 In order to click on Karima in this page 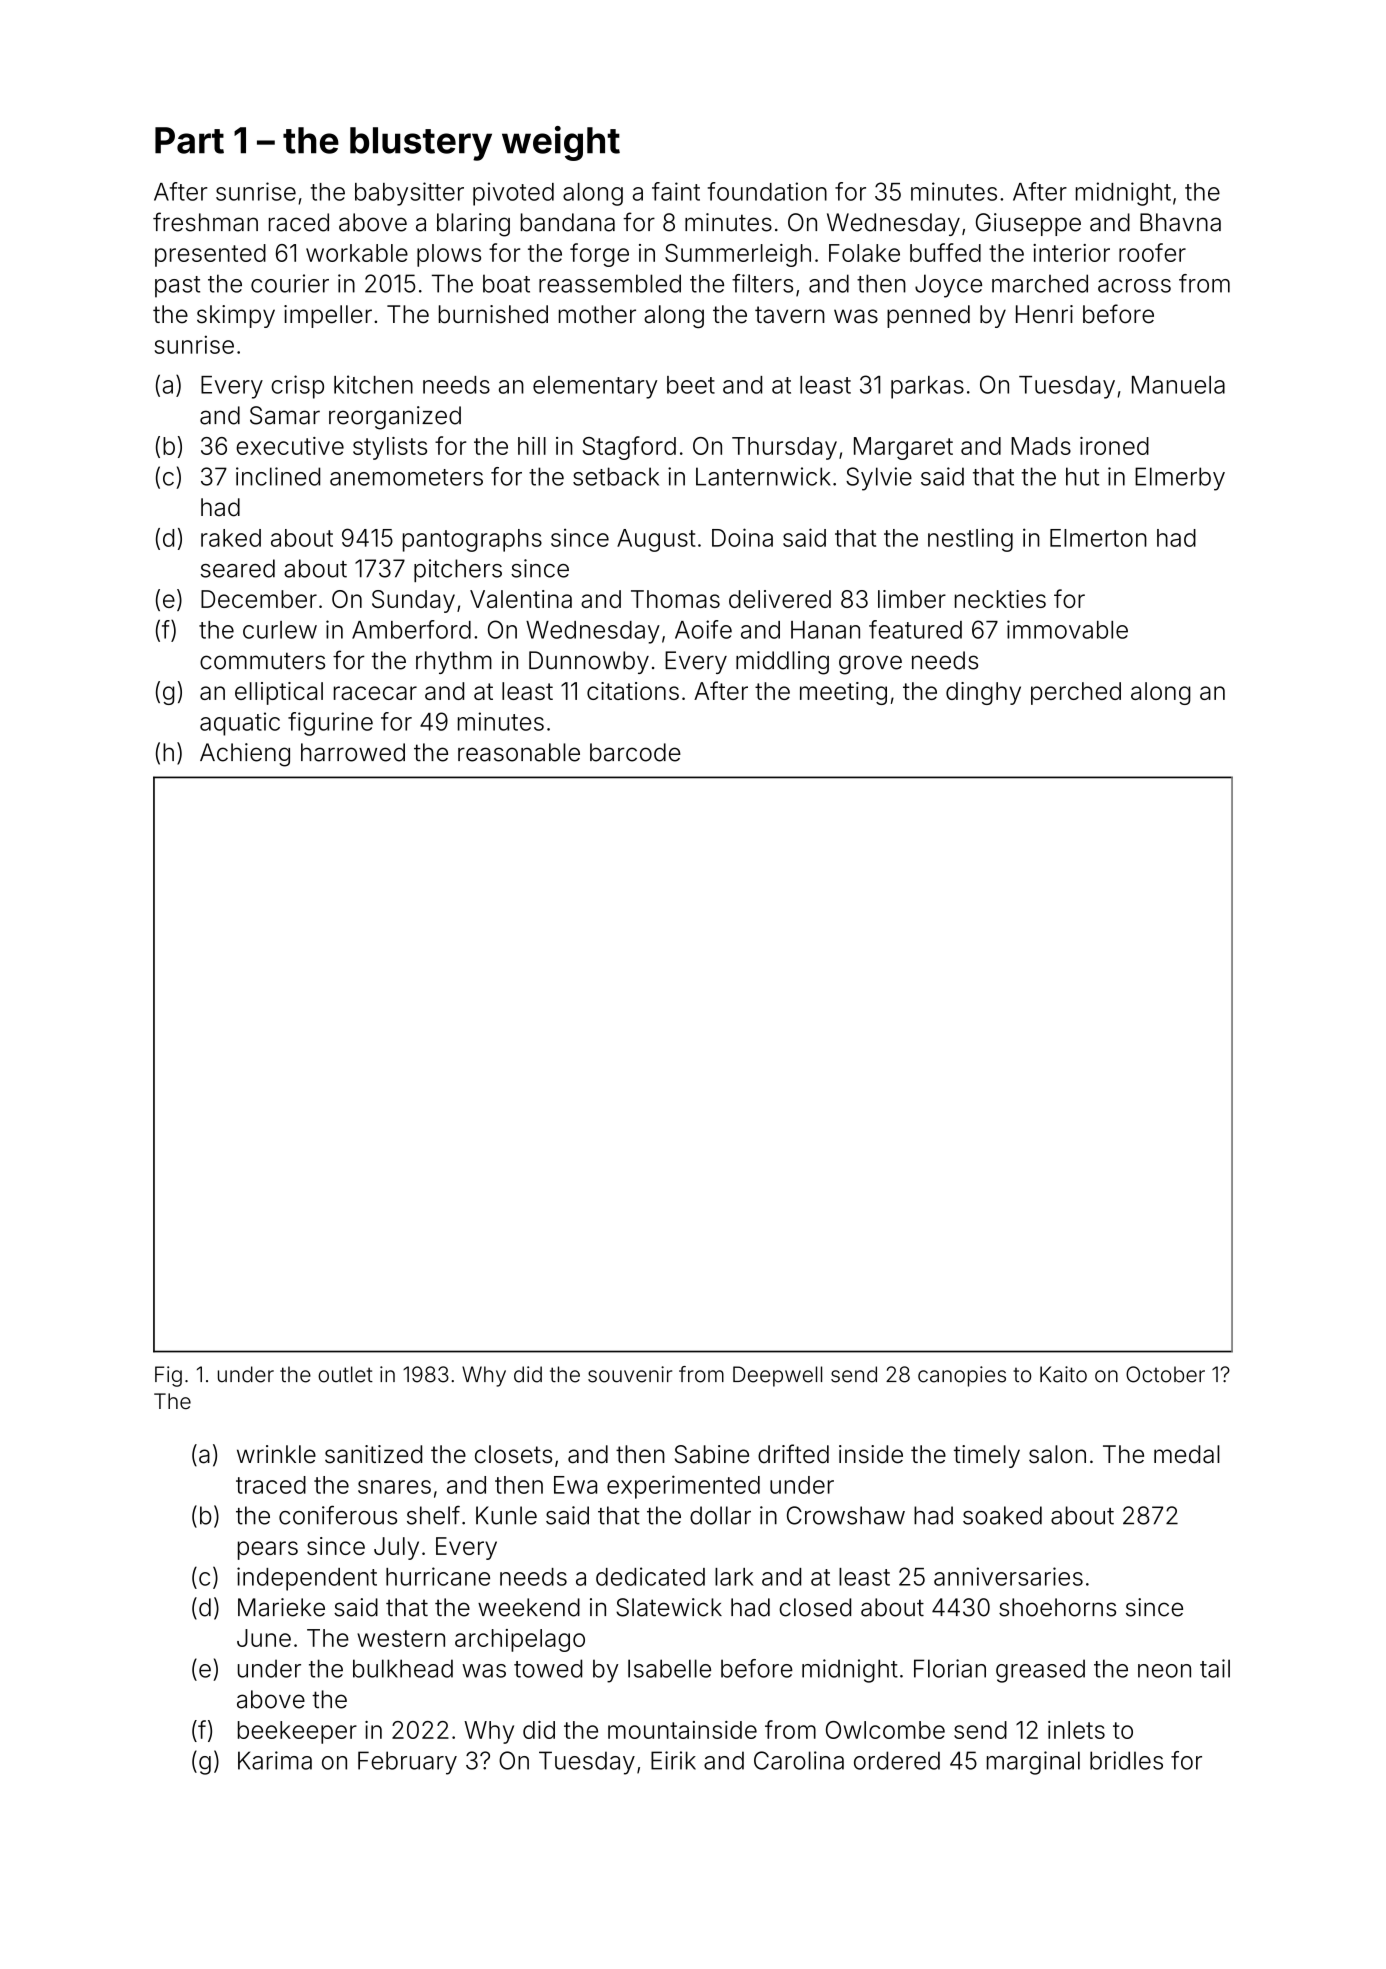, I will do `click(275, 1760)`.
